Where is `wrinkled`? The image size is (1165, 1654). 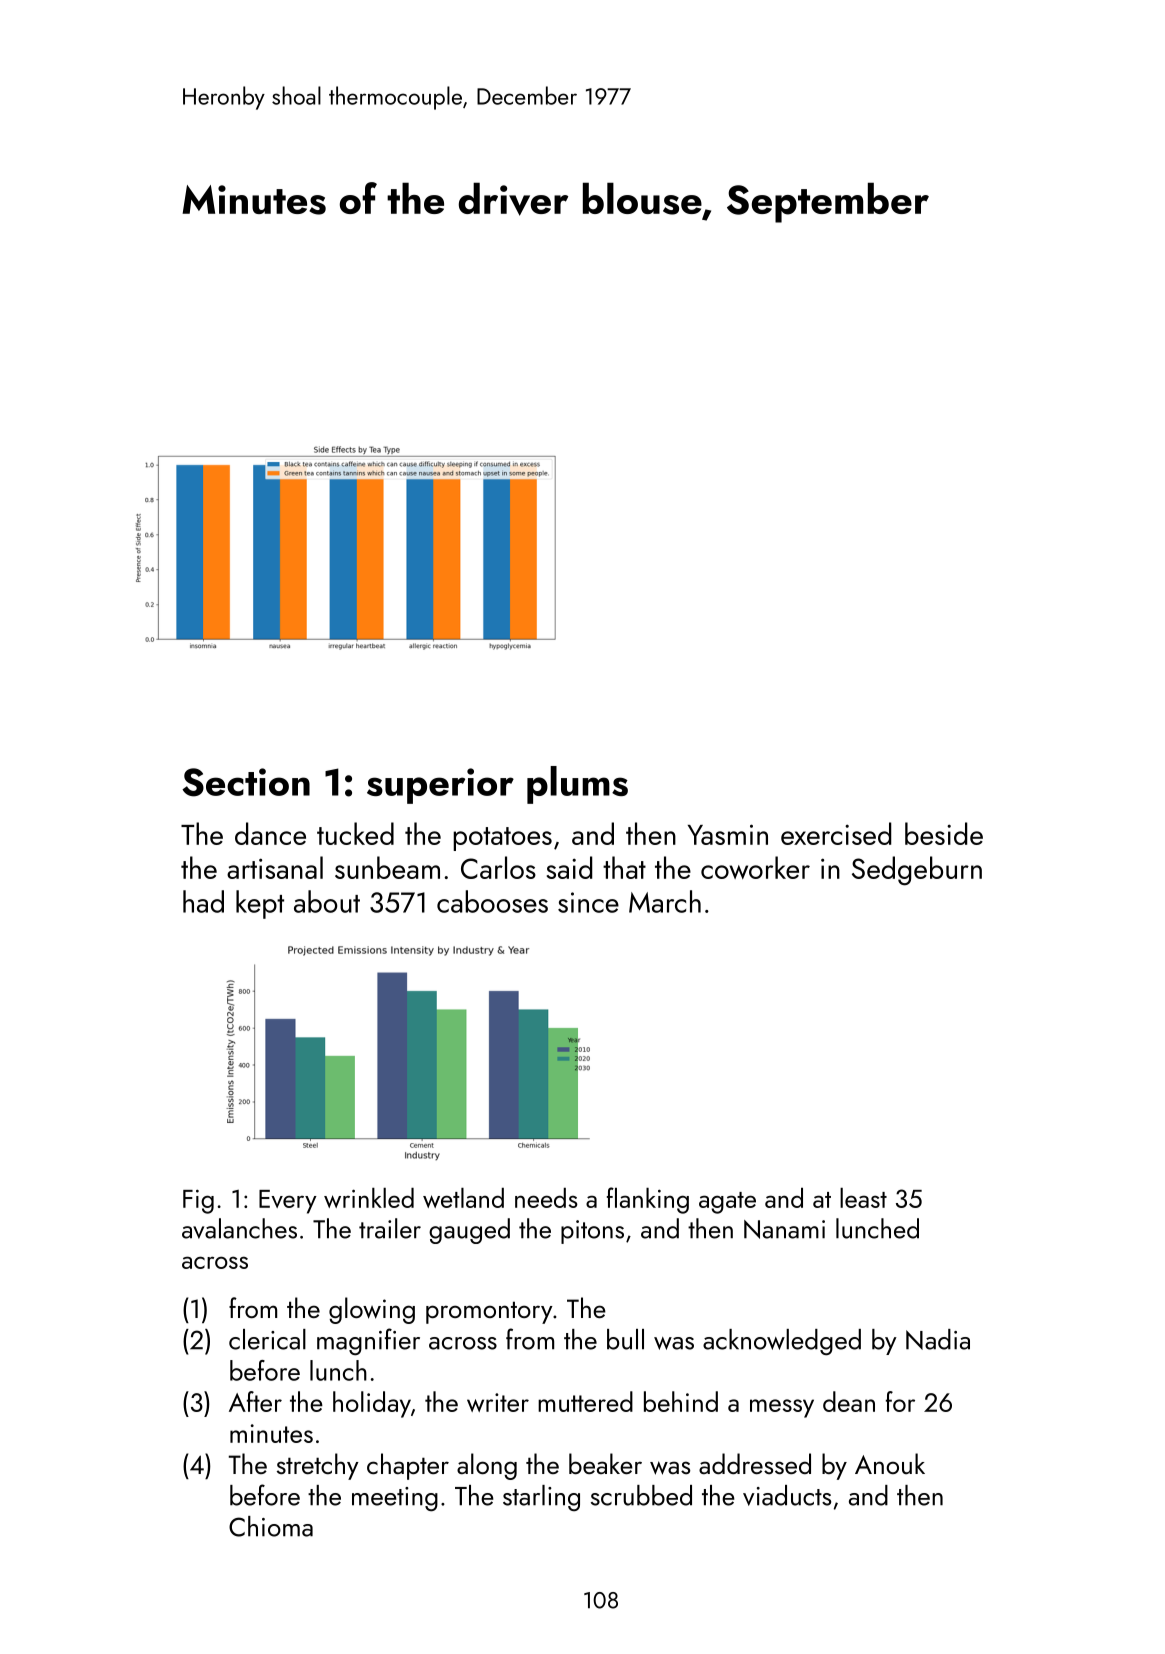 wrinkled is located at coordinates (369, 1198).
